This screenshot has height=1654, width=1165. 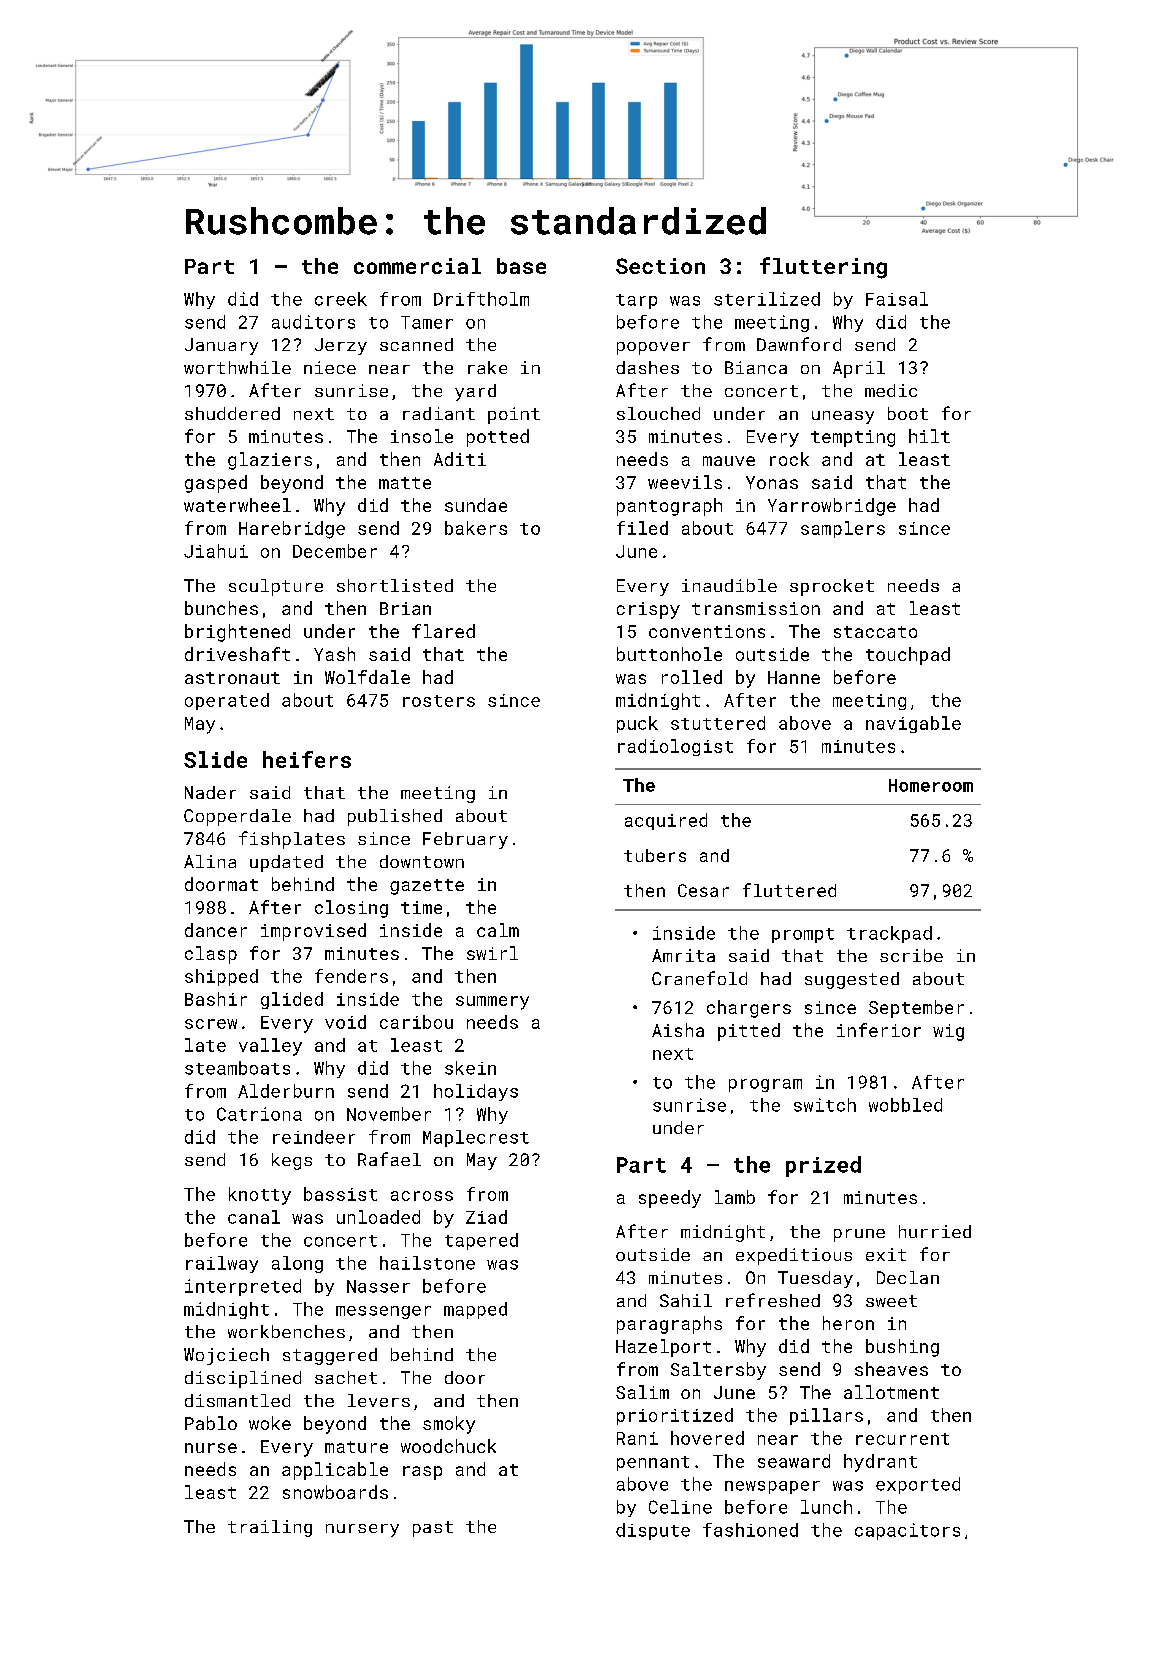 What do you see at coordinates (422, 436) in the screenshot?
I see `insole` at bounding box center [422, 436].
